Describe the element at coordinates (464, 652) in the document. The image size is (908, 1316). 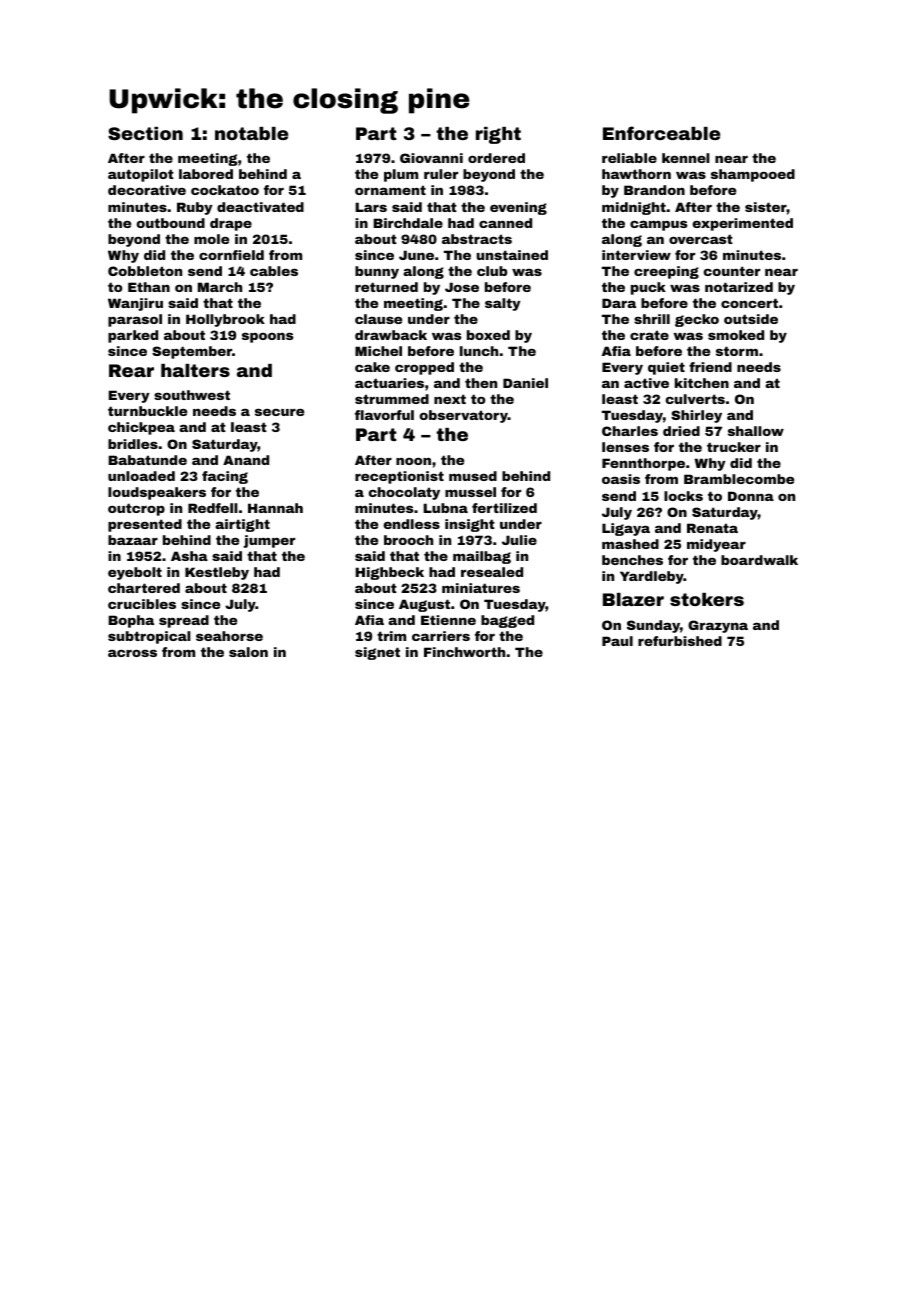
I see `Finchworth` at that location.
